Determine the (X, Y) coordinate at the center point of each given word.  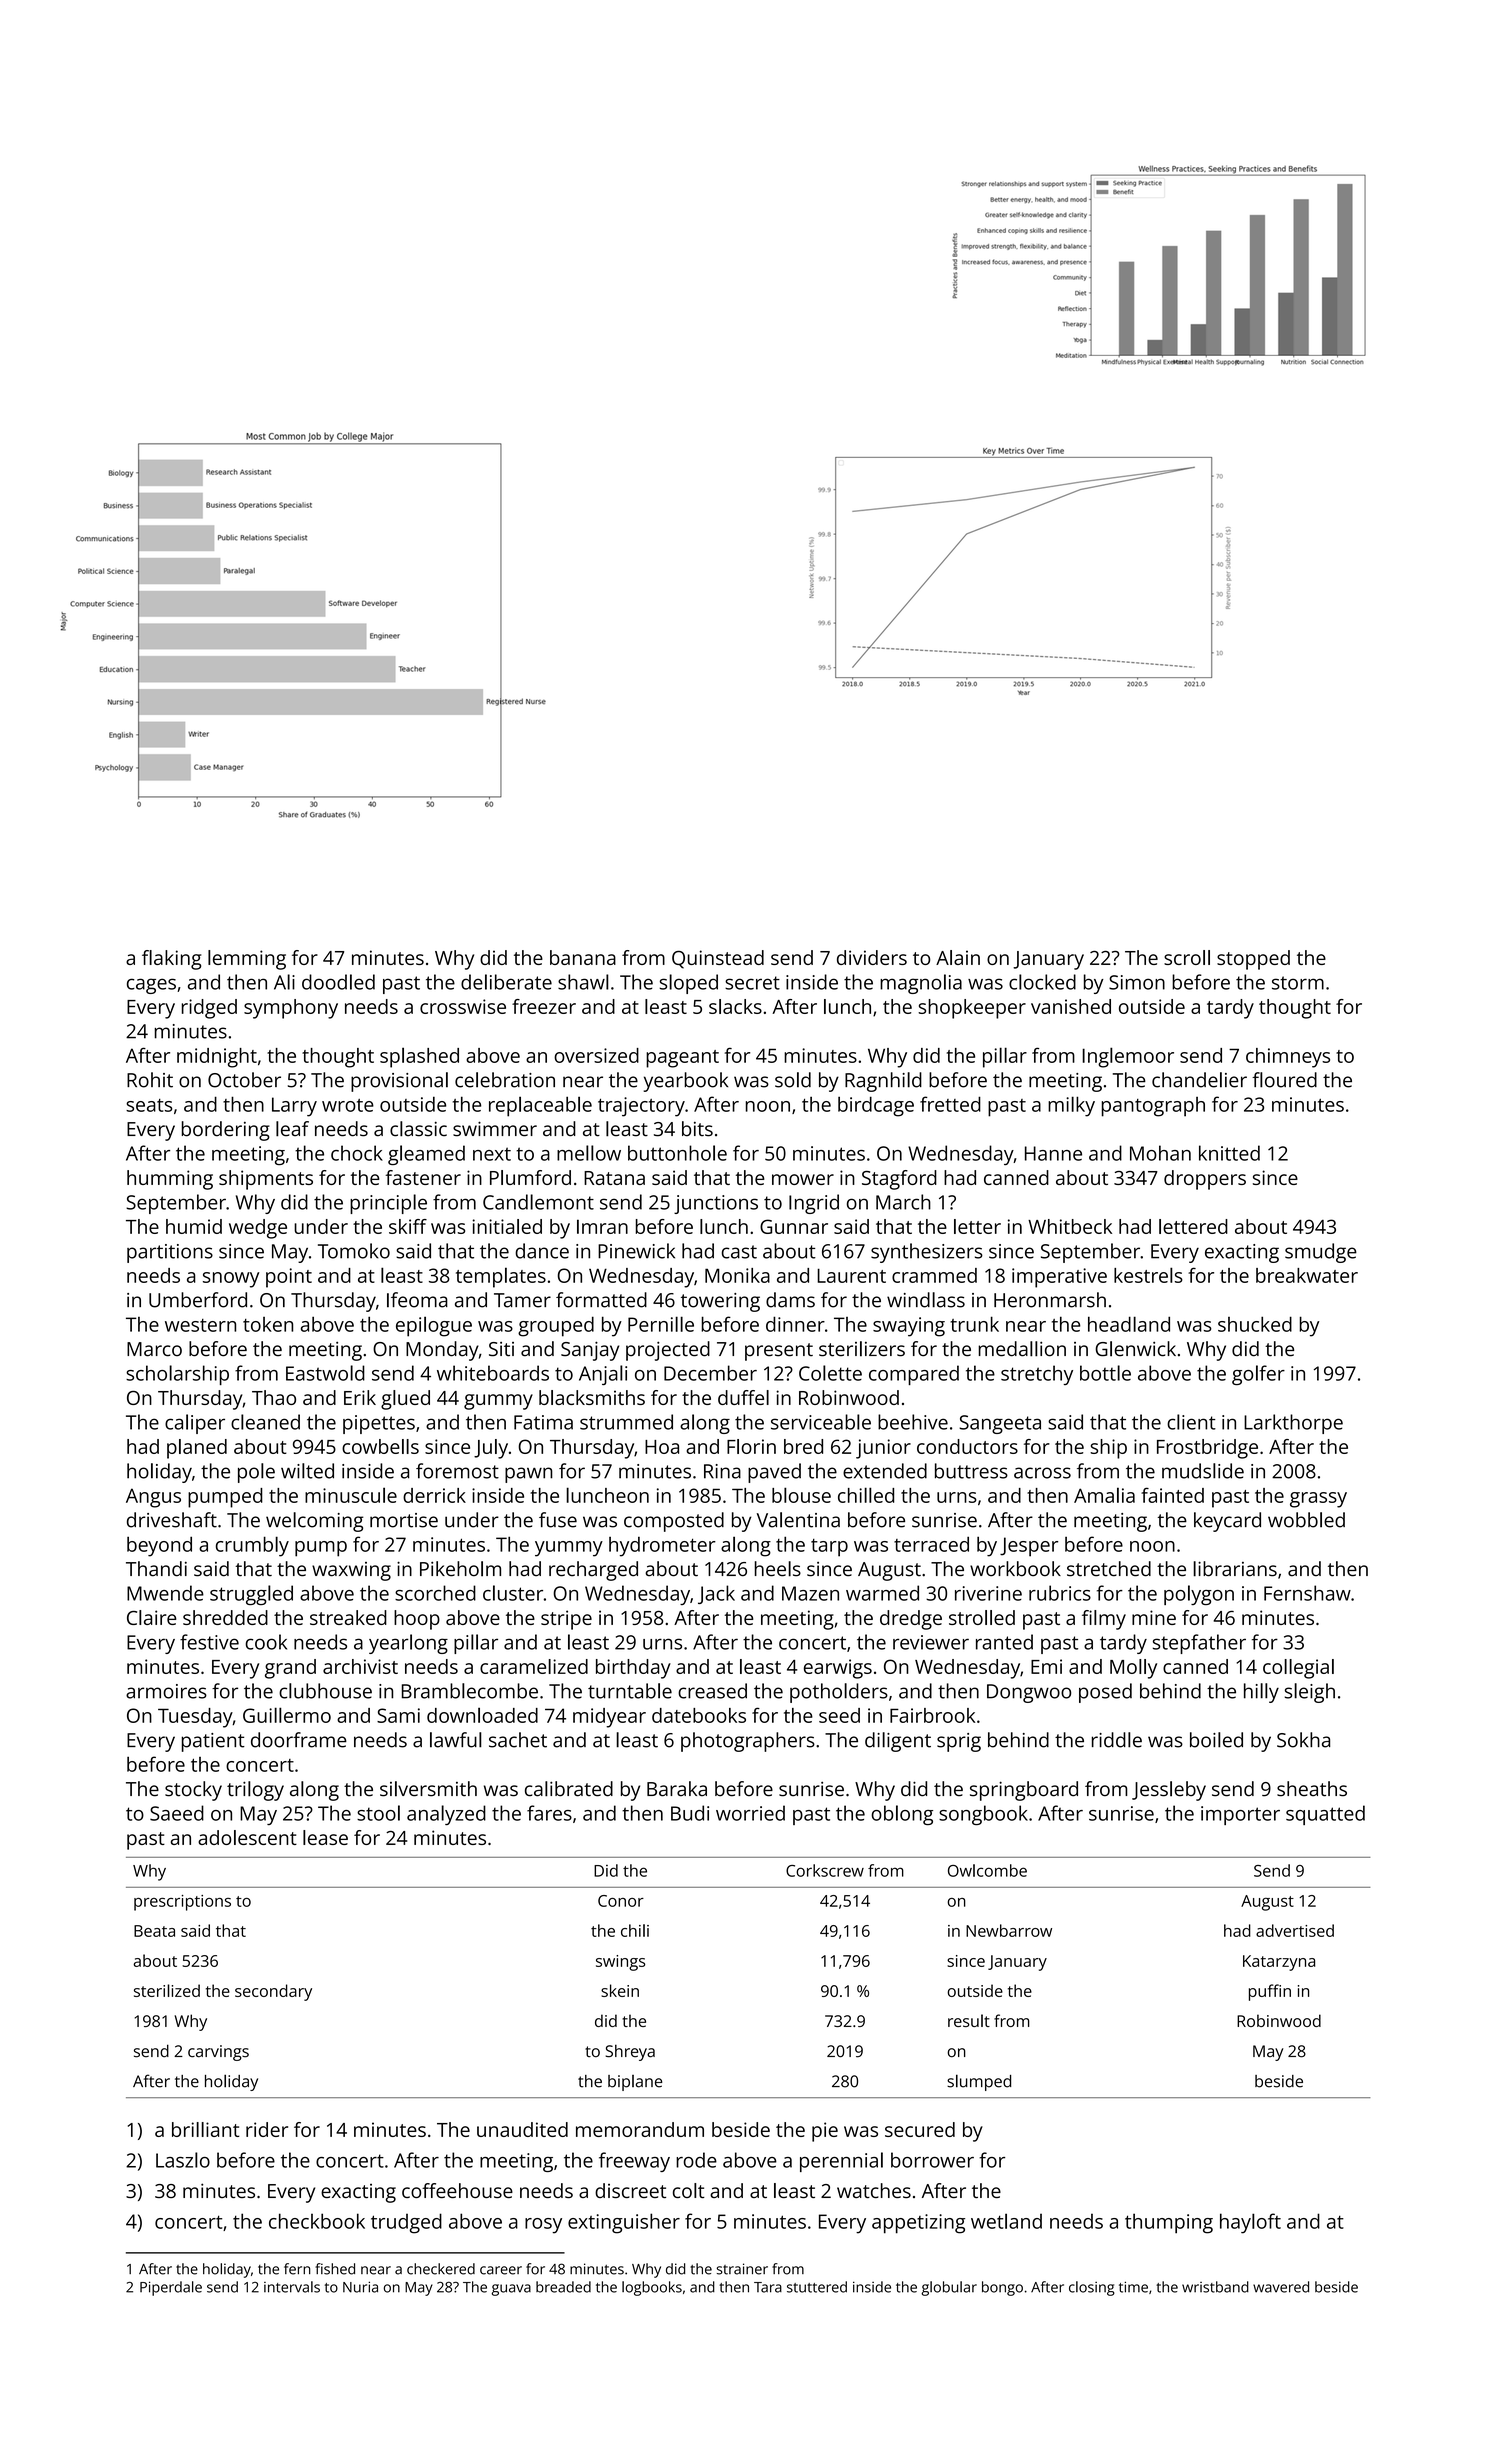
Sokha (1303, 1740)
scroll (1187, 957)
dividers (872, 957)
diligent (898, 1742)
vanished (1071, 1006)
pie (825, 2132)
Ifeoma (417, 1300)
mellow (589, 1153)
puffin (1270, 1992)
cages (151, 986)
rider (267, 2129)
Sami (398, 1715)
